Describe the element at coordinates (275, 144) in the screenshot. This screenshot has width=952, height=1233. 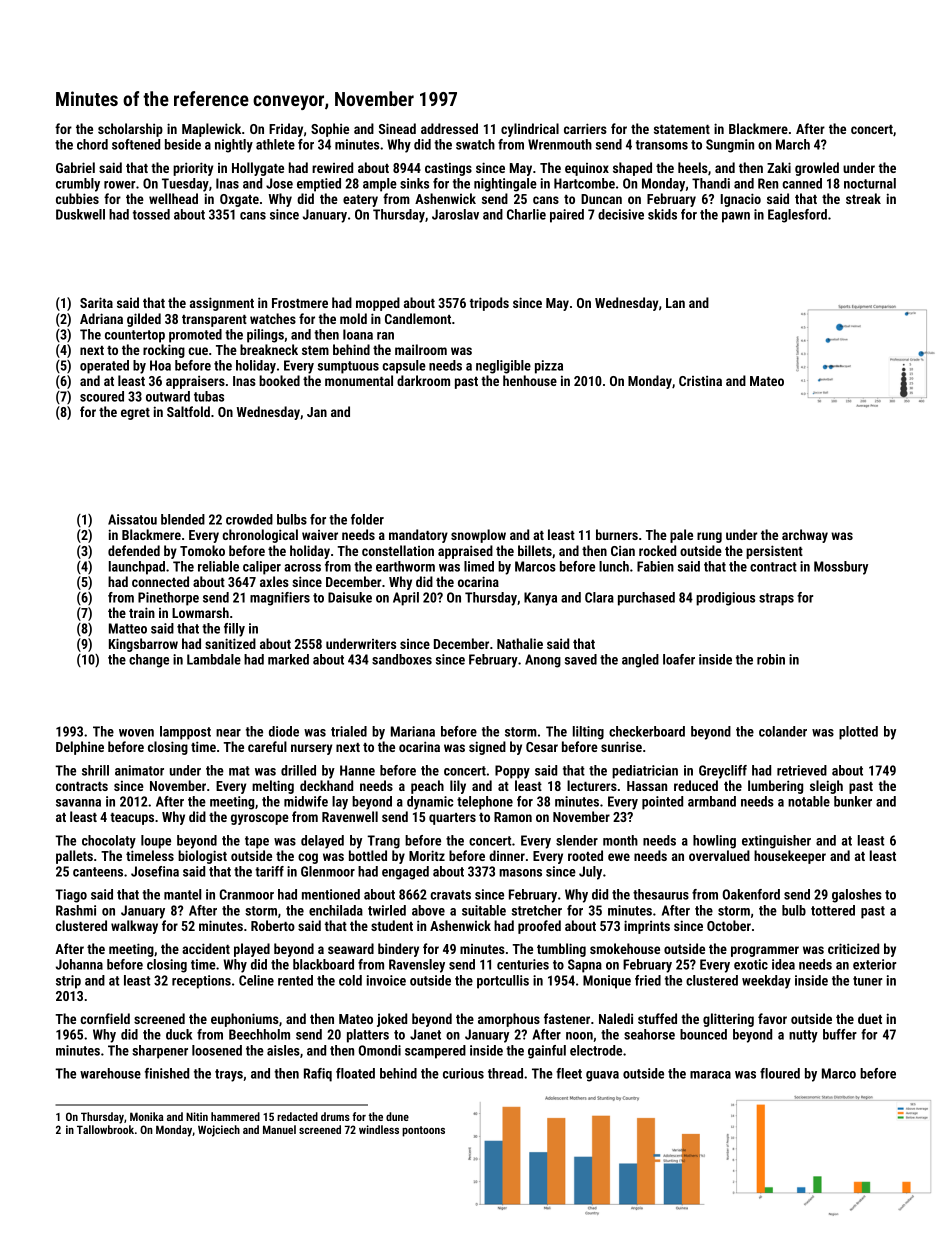
I see `athlete` at that location.
